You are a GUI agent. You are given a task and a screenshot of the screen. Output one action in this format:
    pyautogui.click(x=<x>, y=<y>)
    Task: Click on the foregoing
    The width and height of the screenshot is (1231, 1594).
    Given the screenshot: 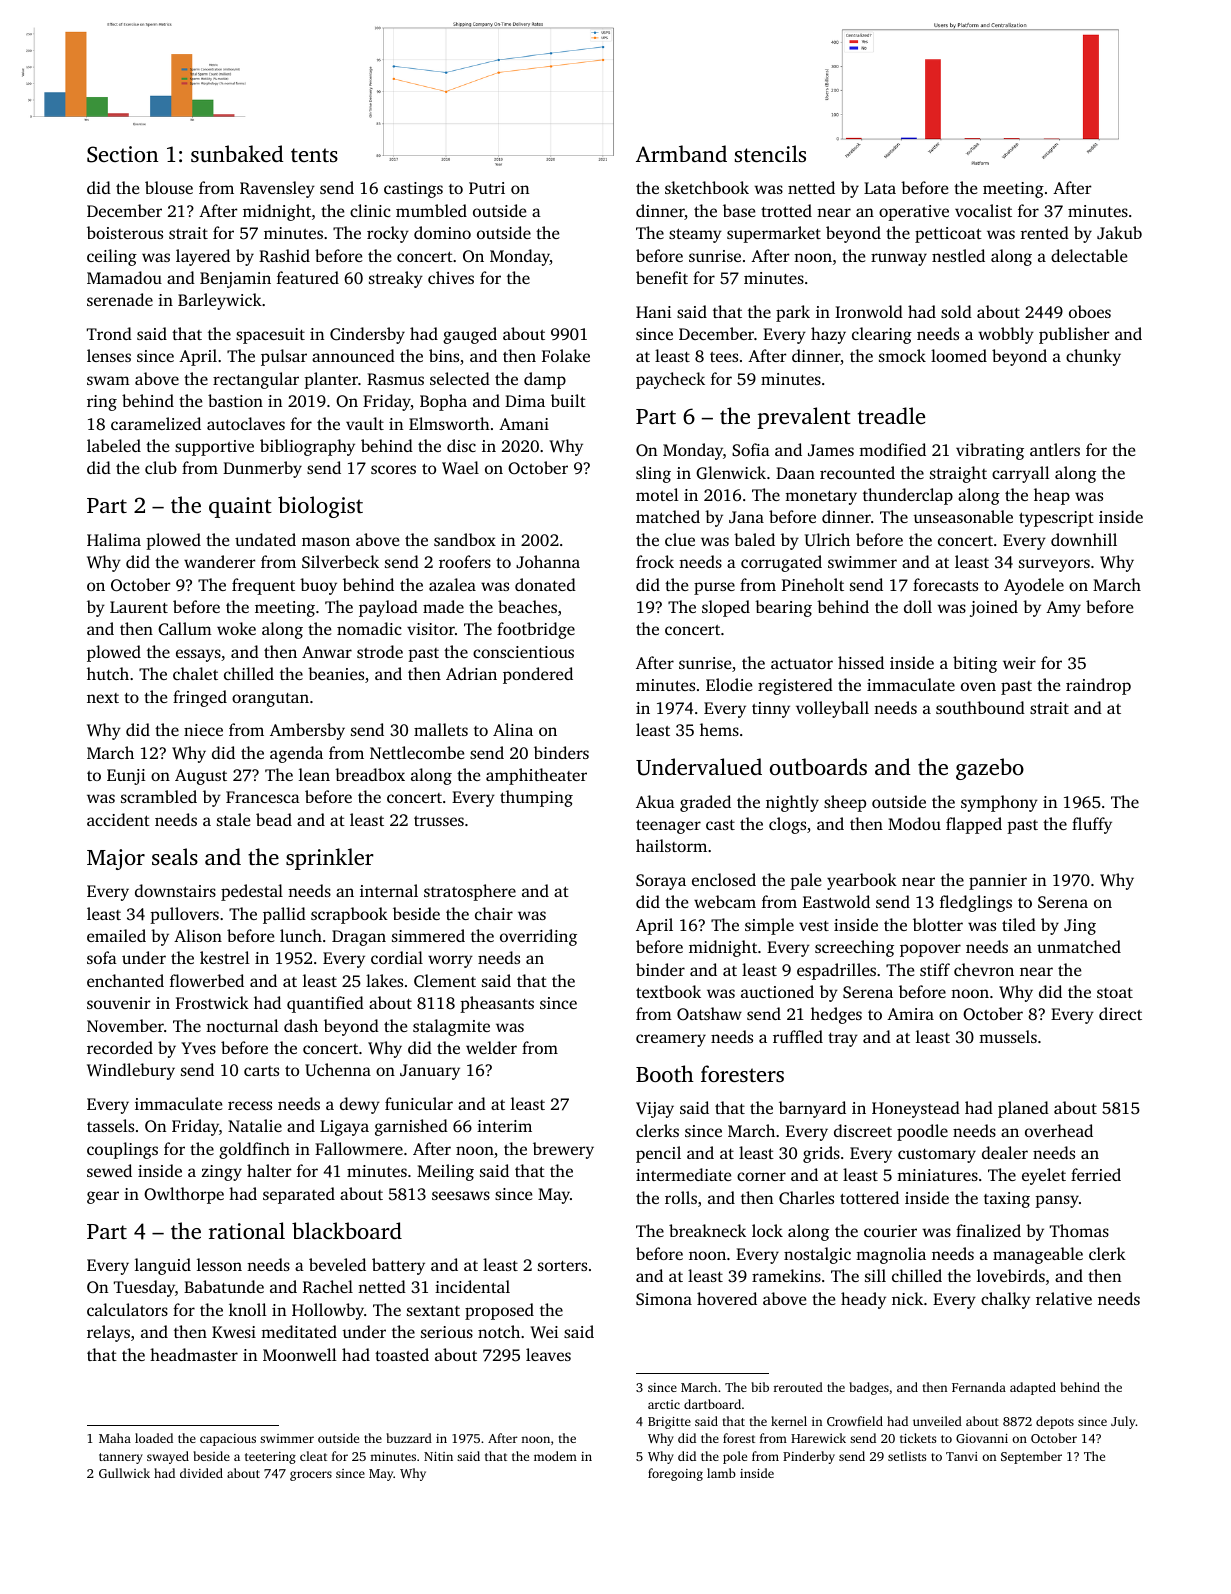 What is the action you would take?
    pyautogui.click(x=675, y=1474)
